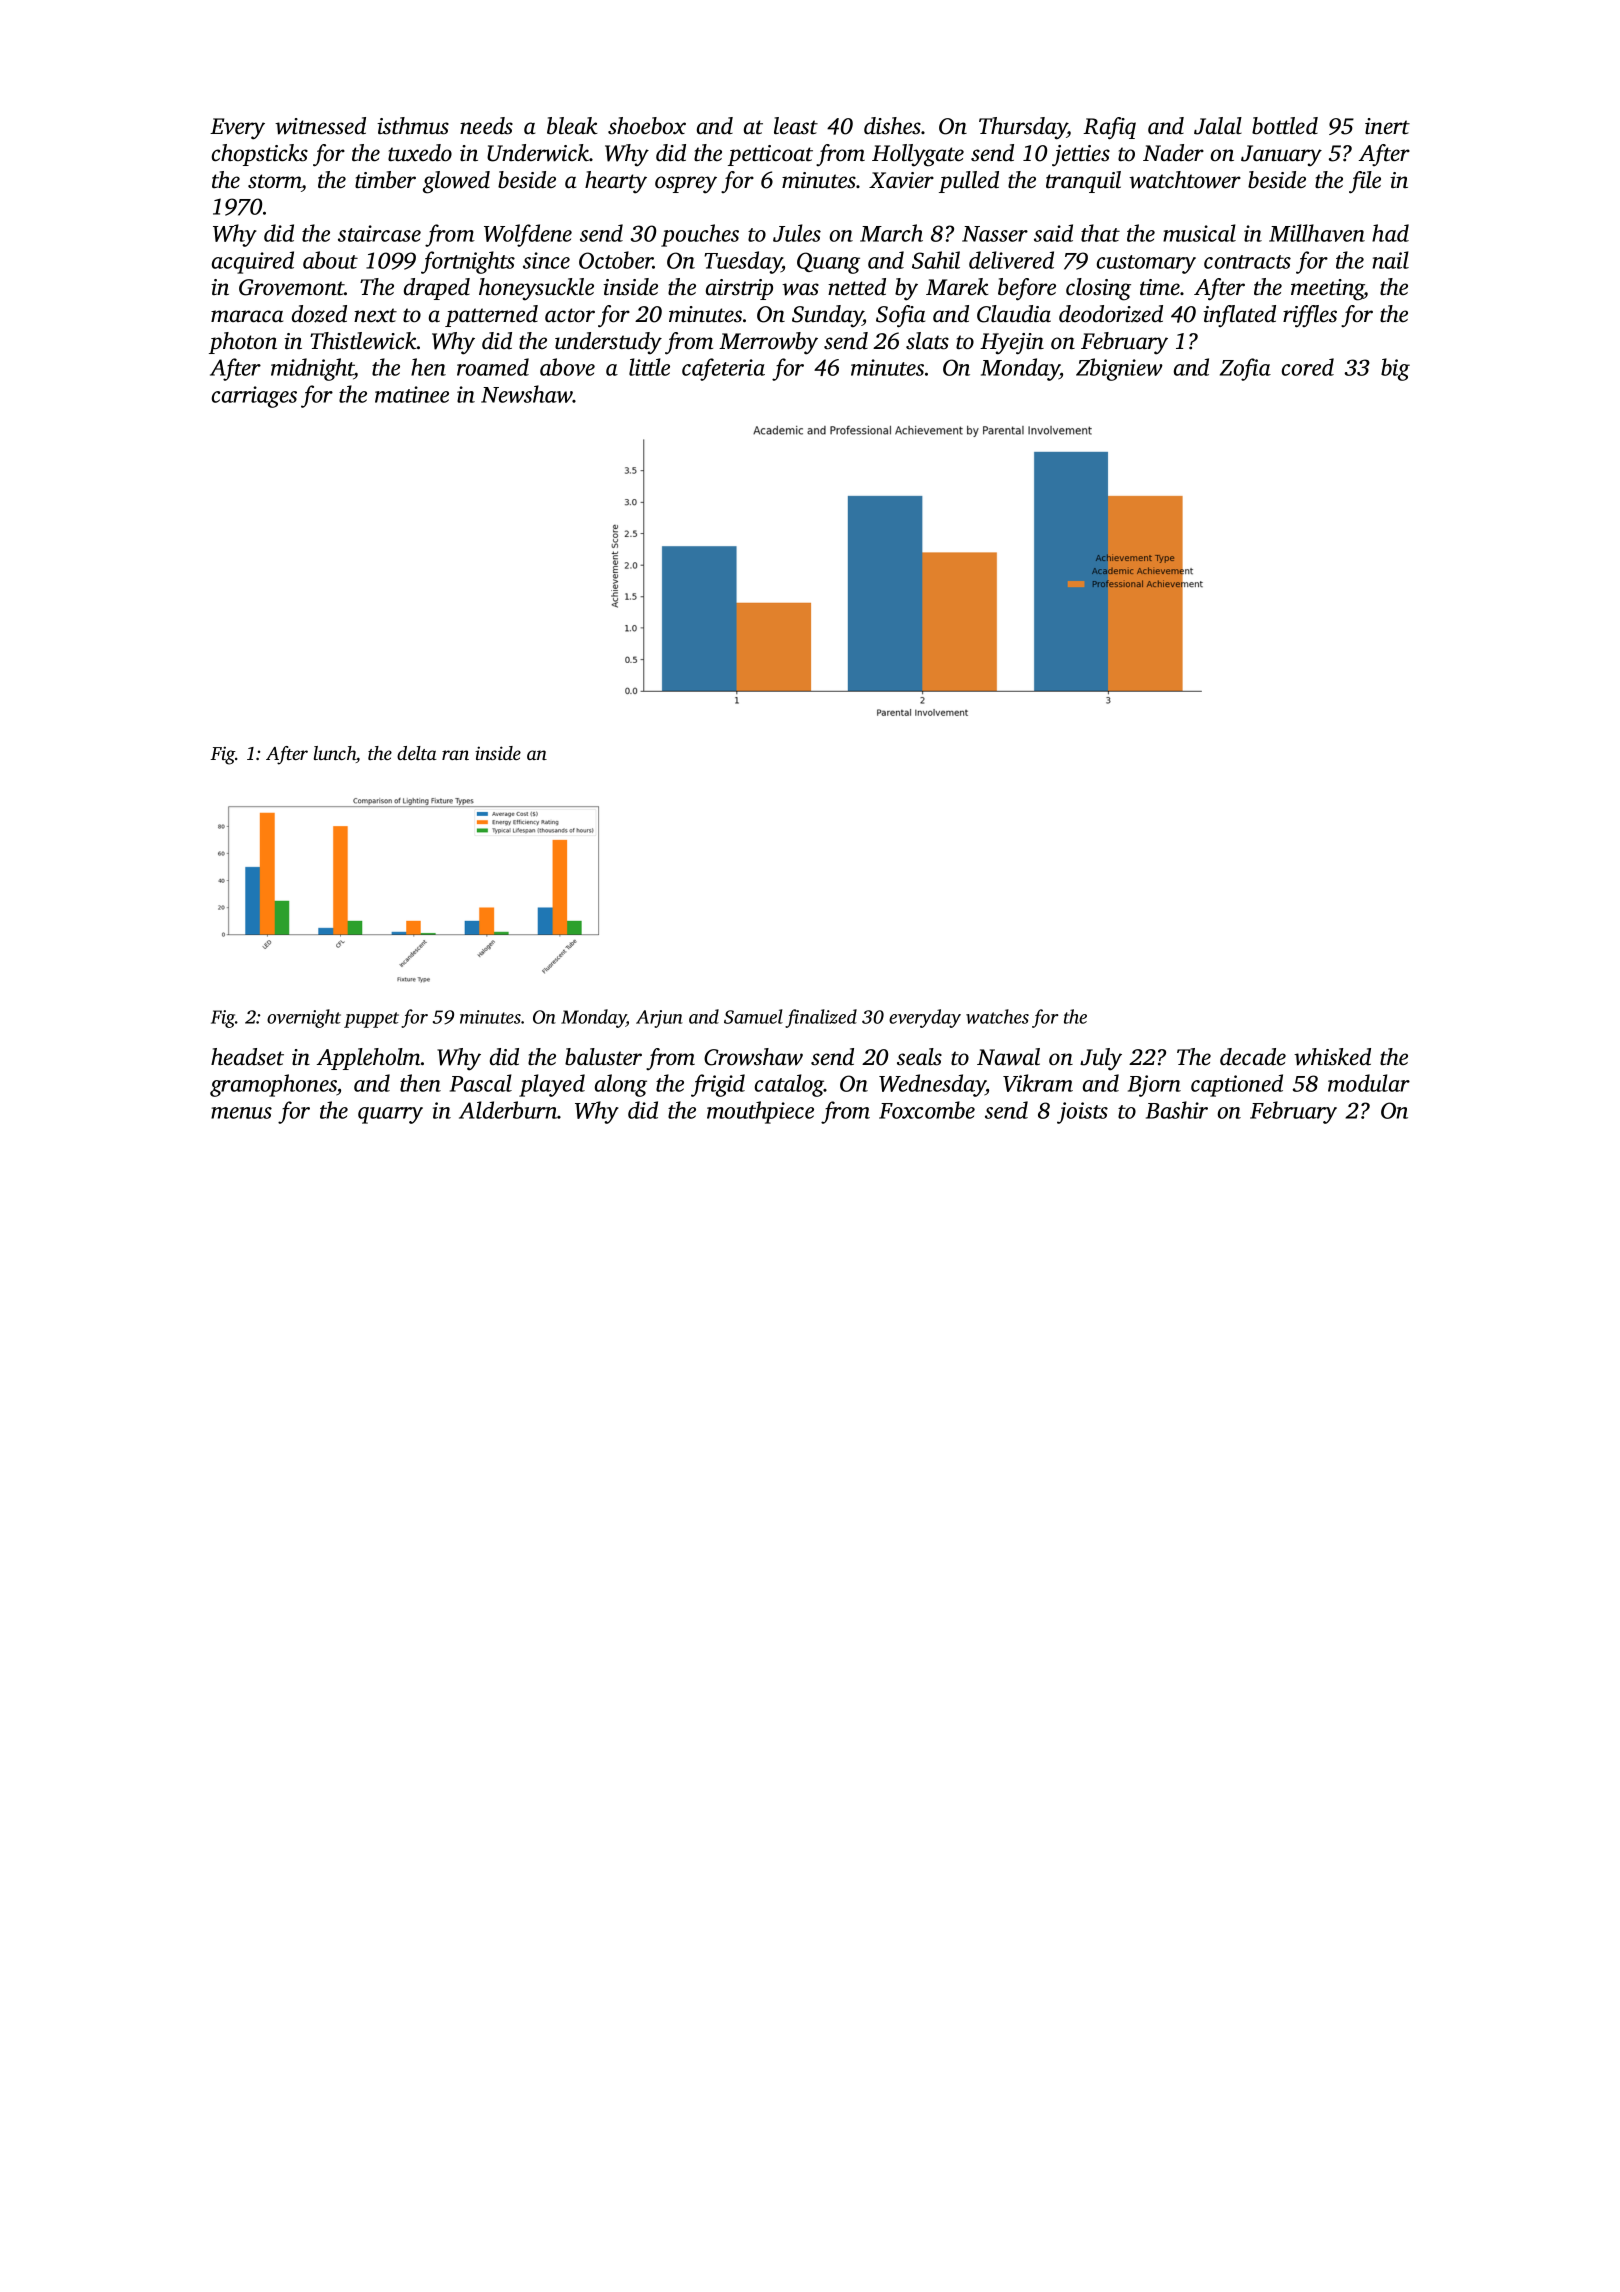 Image resolution: width=1620 pixels, height=2292 pixels. I want to click on then, so click(420, 1083).
